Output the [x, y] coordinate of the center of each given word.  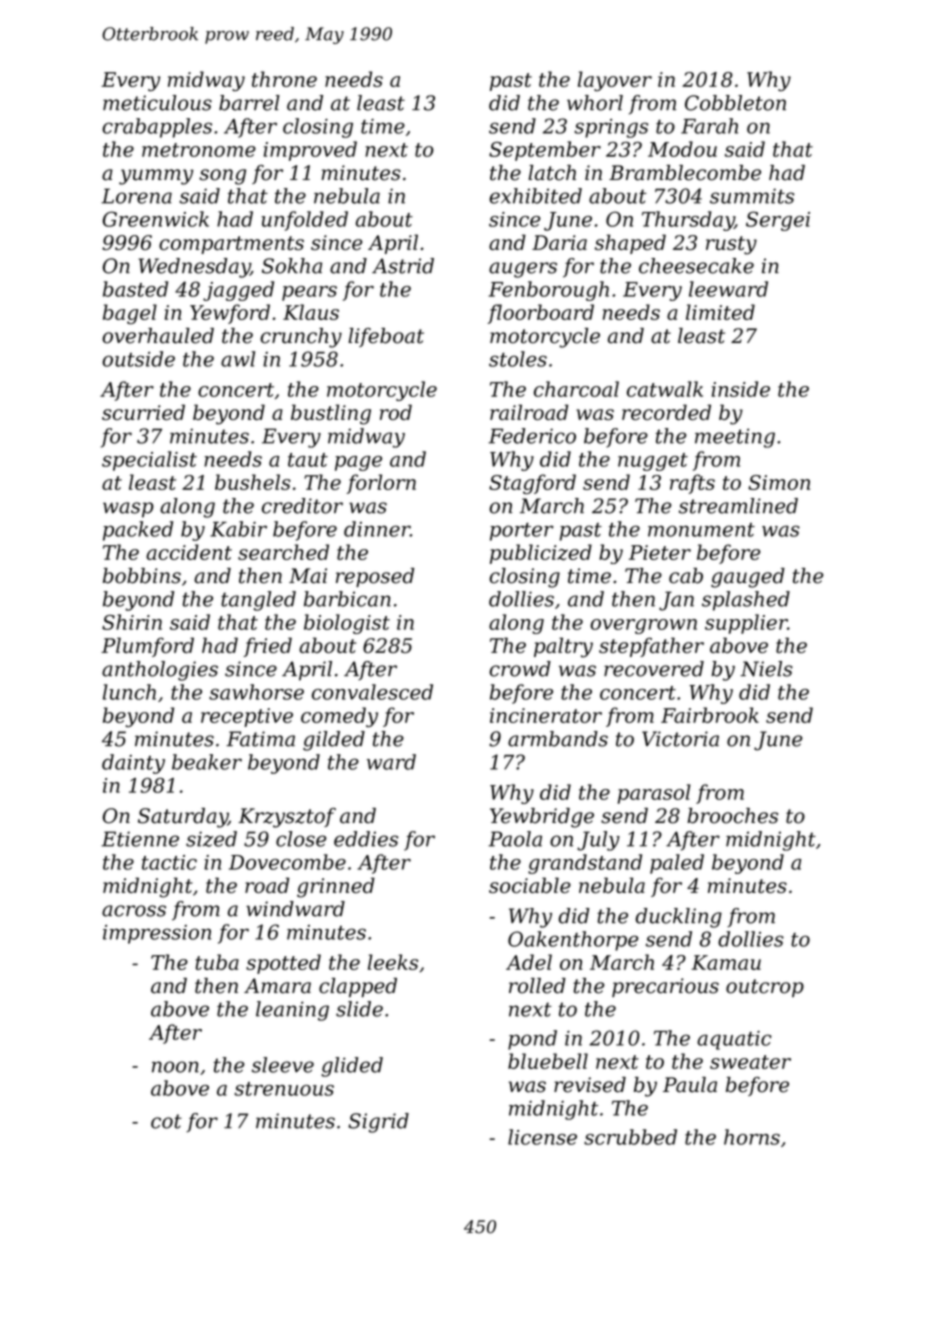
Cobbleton [735, 103]
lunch [129, 692]
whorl [595, 103]
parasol [654, 794]
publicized [541, 554]
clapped [358, 987]
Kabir [238, 529]
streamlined [738, 506]
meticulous [157, 103]
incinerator [546, 715]
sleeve [283, 1065]
